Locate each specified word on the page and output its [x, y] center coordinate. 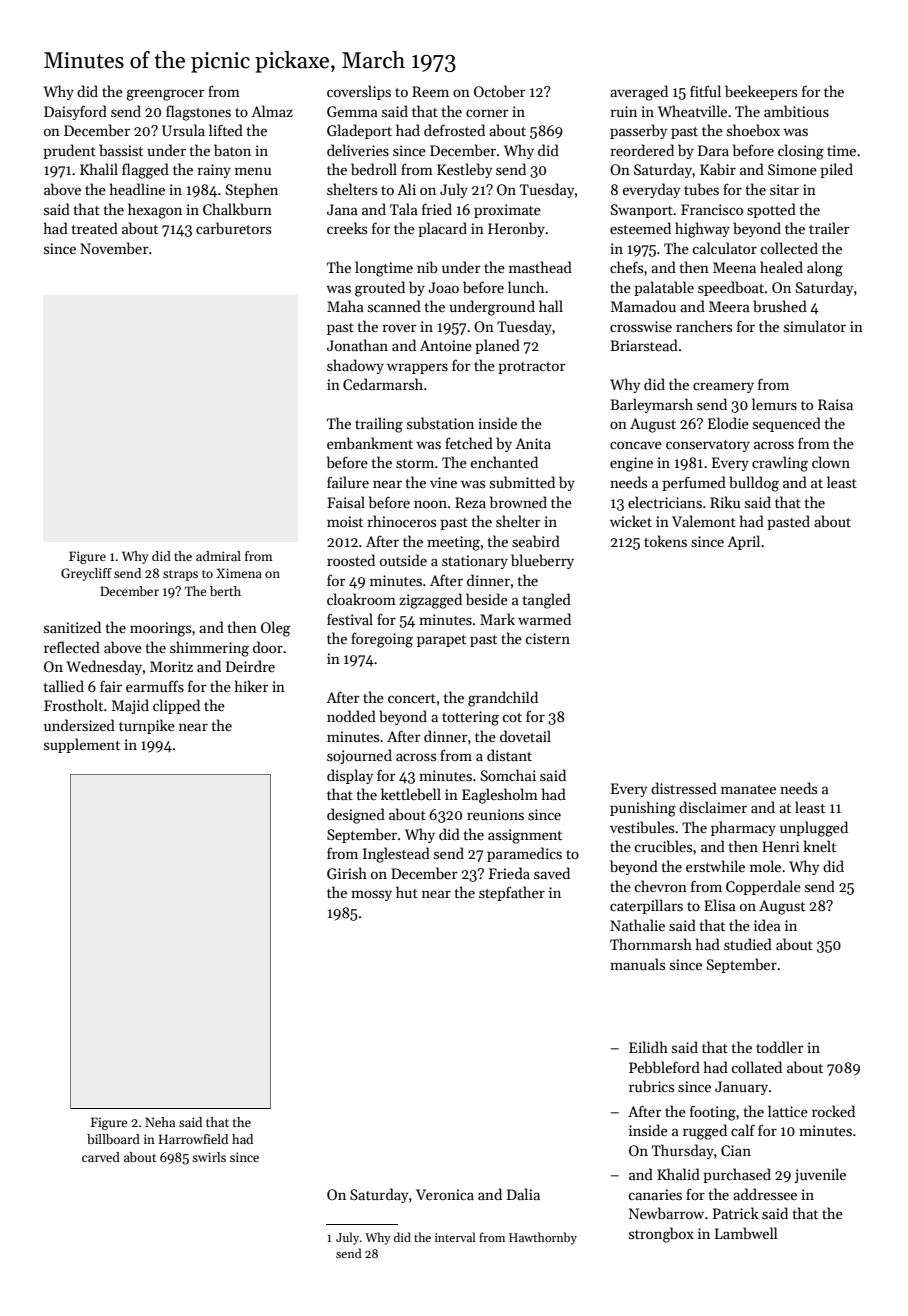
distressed [684, 788]
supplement [82, 745]
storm [415, 463]
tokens [665, 541]
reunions [495, 814]
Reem [430, 91]
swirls [209, 1157]
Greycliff [86, 574]
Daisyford [75, 112]
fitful [705, 91]
